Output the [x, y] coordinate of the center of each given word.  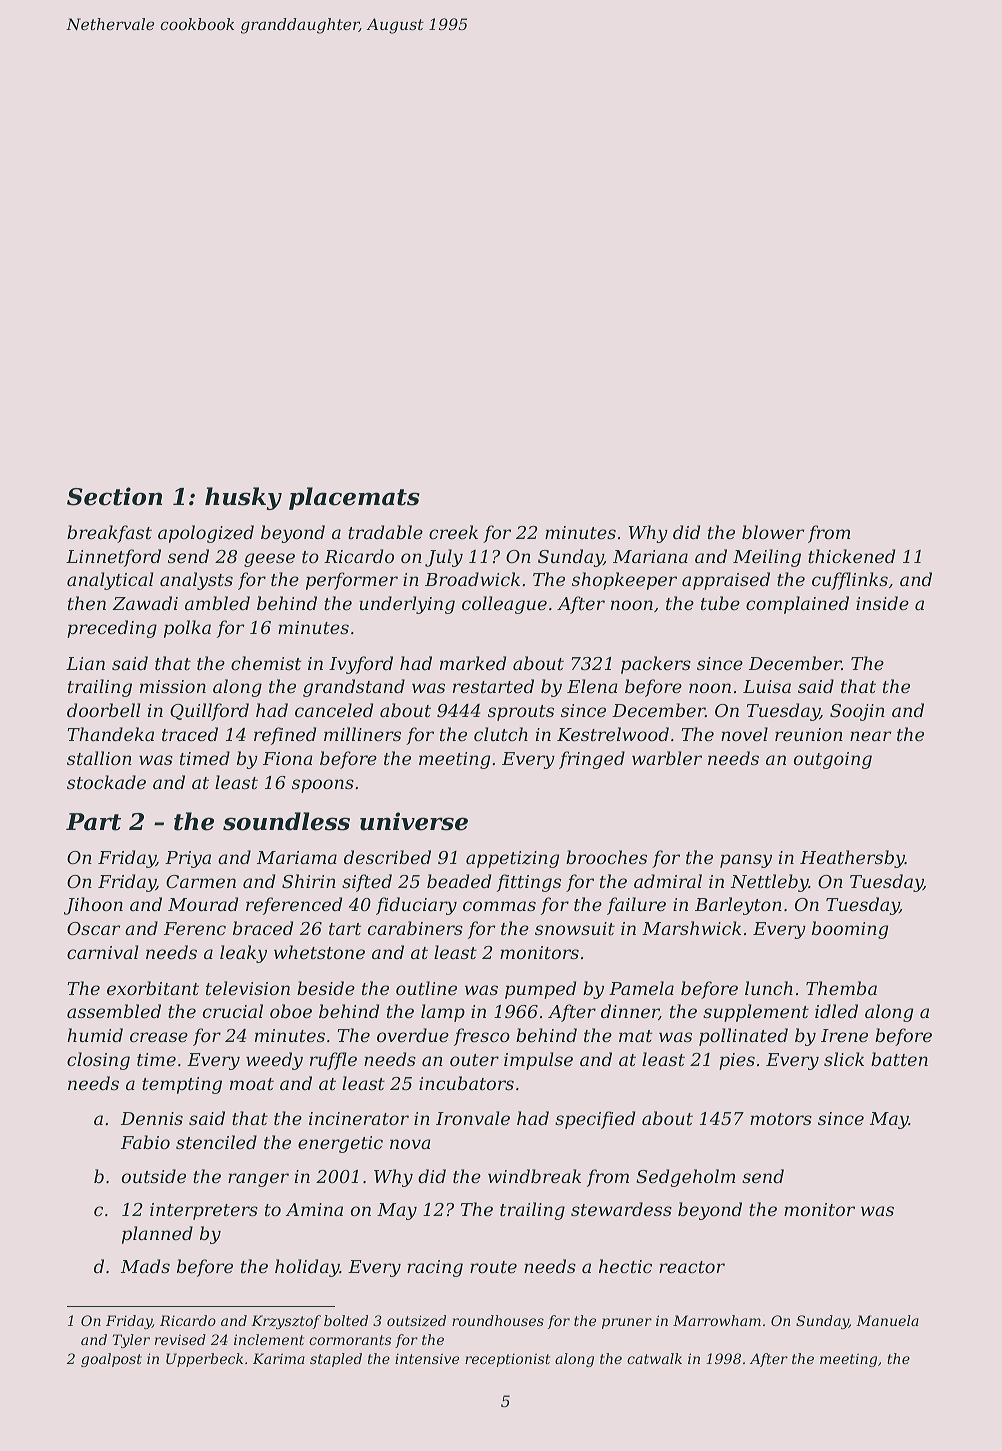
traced [190, 734]
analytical [110, 581]
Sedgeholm [685, 1178]
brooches [606, 857]
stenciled [216, 1142]
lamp [443, 1013]
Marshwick [691, 928]
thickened [851, 556]
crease [159, 1037]
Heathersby [852, 859]
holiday [307, 1268]
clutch [501, 734]
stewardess [621, 1209]
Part [93, 822]
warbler [667, 758]
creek [453, 532]
